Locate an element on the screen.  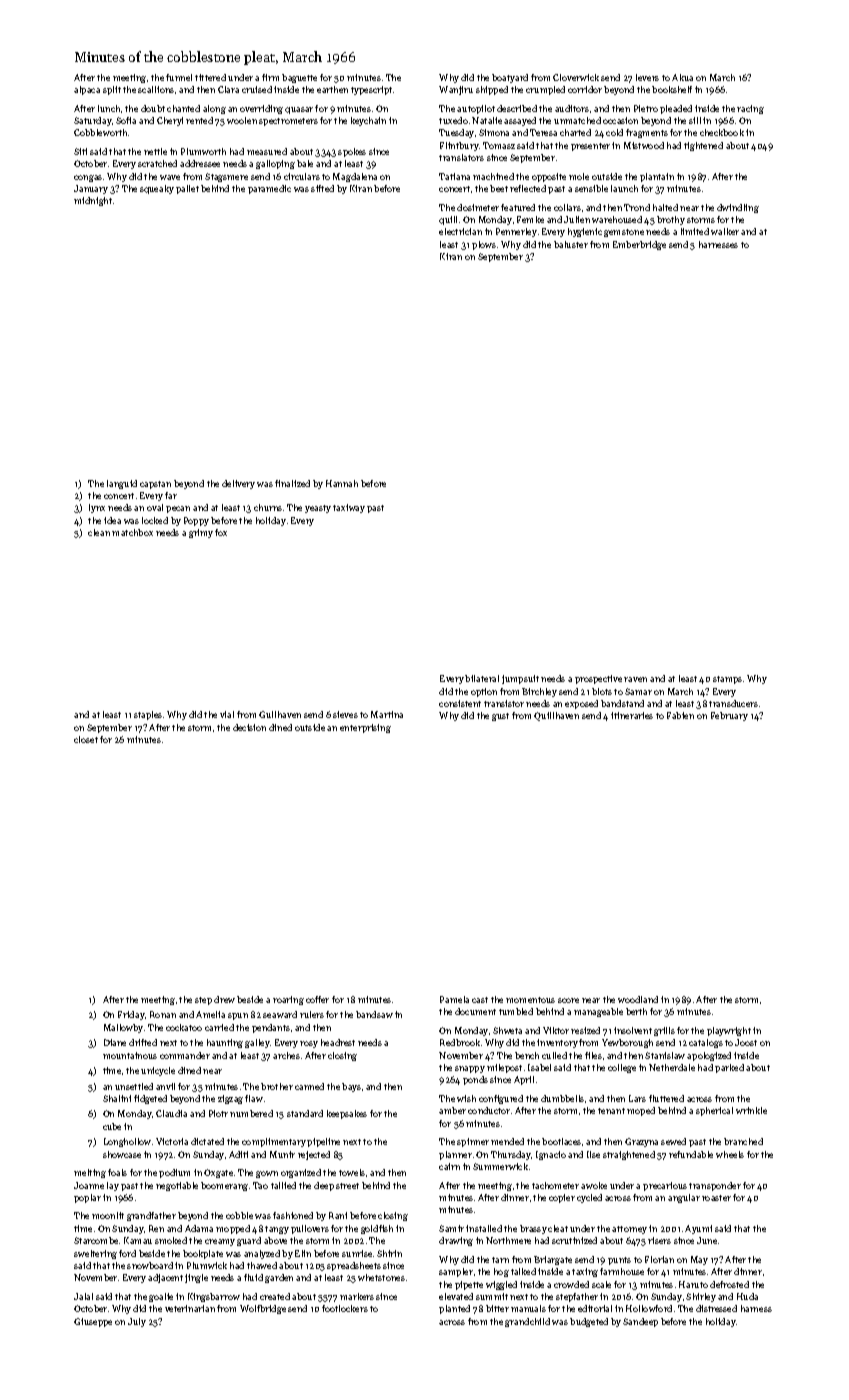
closet is located at coordinates (86, 739).
